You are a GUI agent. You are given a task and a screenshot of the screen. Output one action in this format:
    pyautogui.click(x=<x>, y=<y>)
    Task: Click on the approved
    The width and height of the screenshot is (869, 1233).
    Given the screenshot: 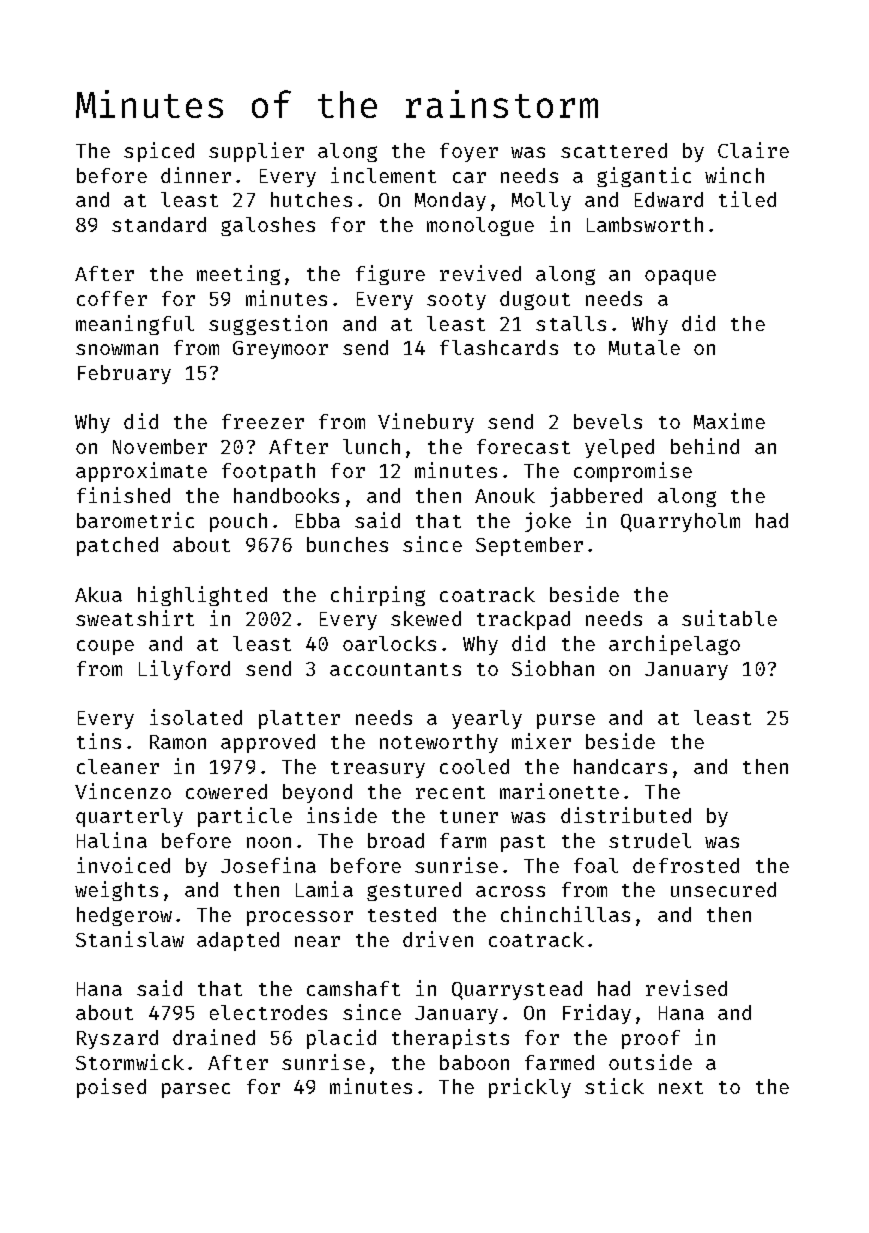 What is the action you would take?
    pyautogui.click(x=268, y=743)
